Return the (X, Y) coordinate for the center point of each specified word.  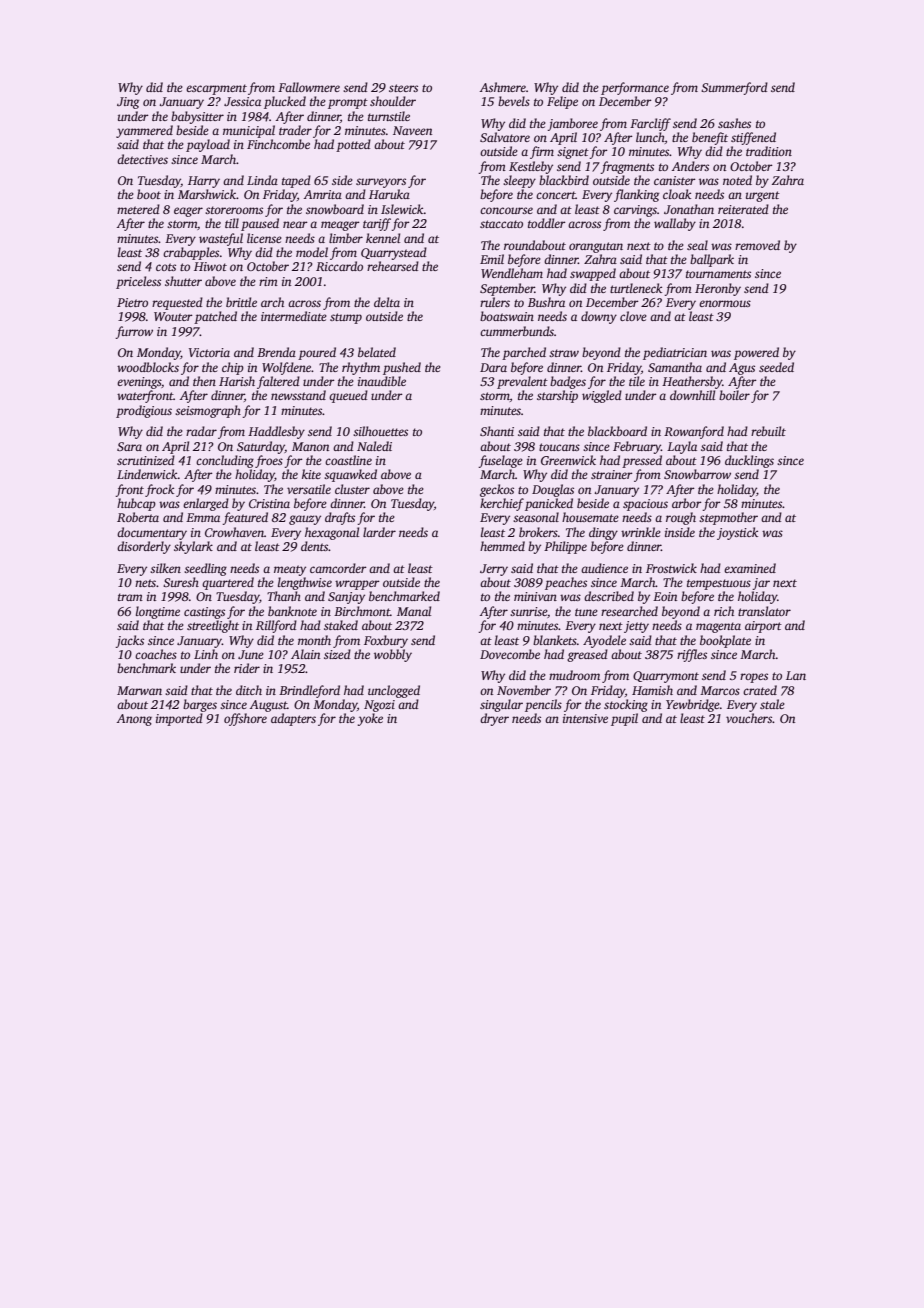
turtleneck (636, 288)
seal (697, 245)
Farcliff (650, 124)
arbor (687, 503)
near (295, 224)
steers (403, 88)
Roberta (138, 517)
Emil (492, 259)
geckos (497, 490)
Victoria (209, 352)
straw (564, 353)
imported (179, 719)
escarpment (216, 89)
